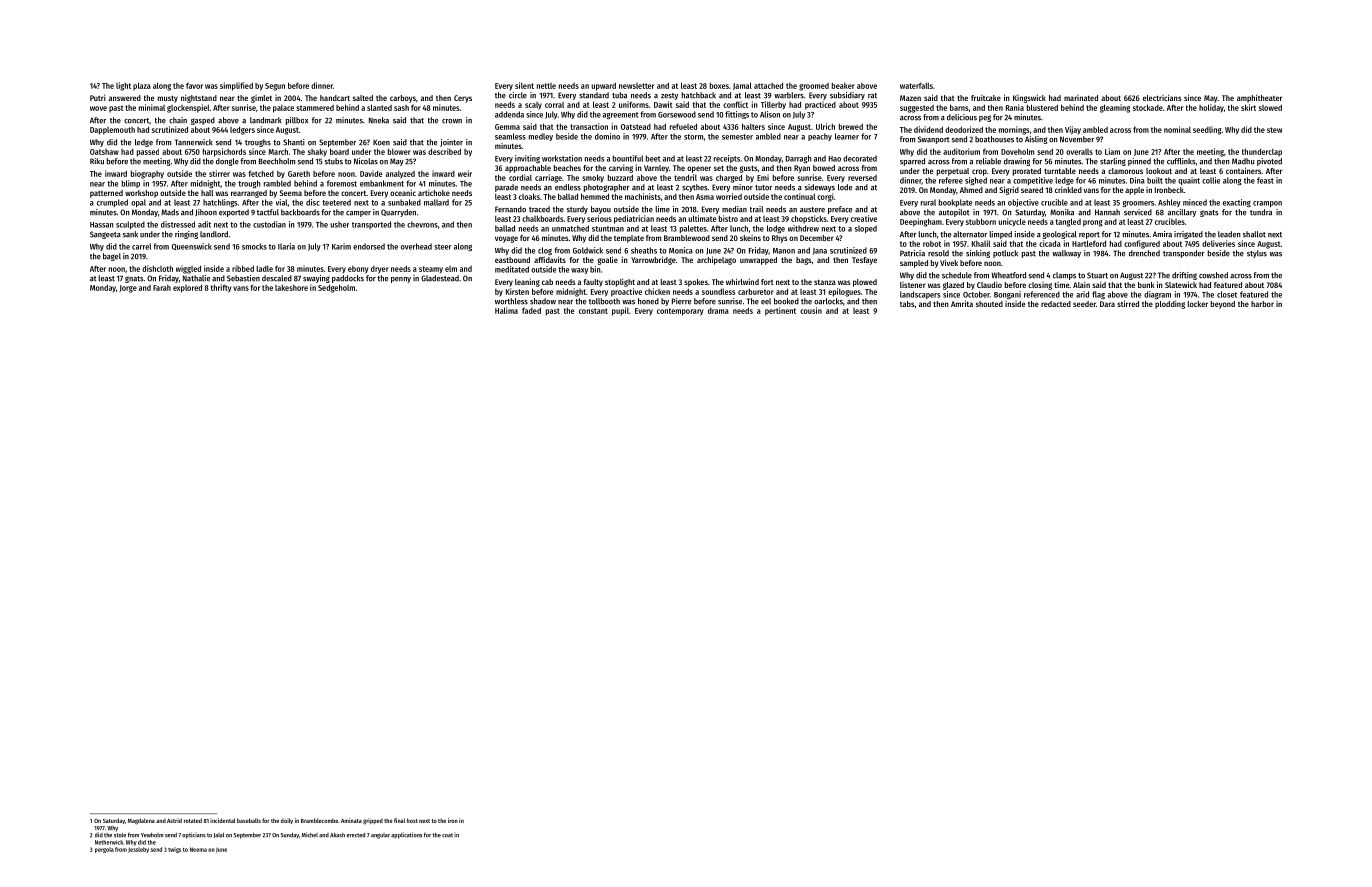 This document has height=887, width=1372. What do you see at coordinates (811, 310) in the document?
I see `cousin` at bounding box center [811, 310].
